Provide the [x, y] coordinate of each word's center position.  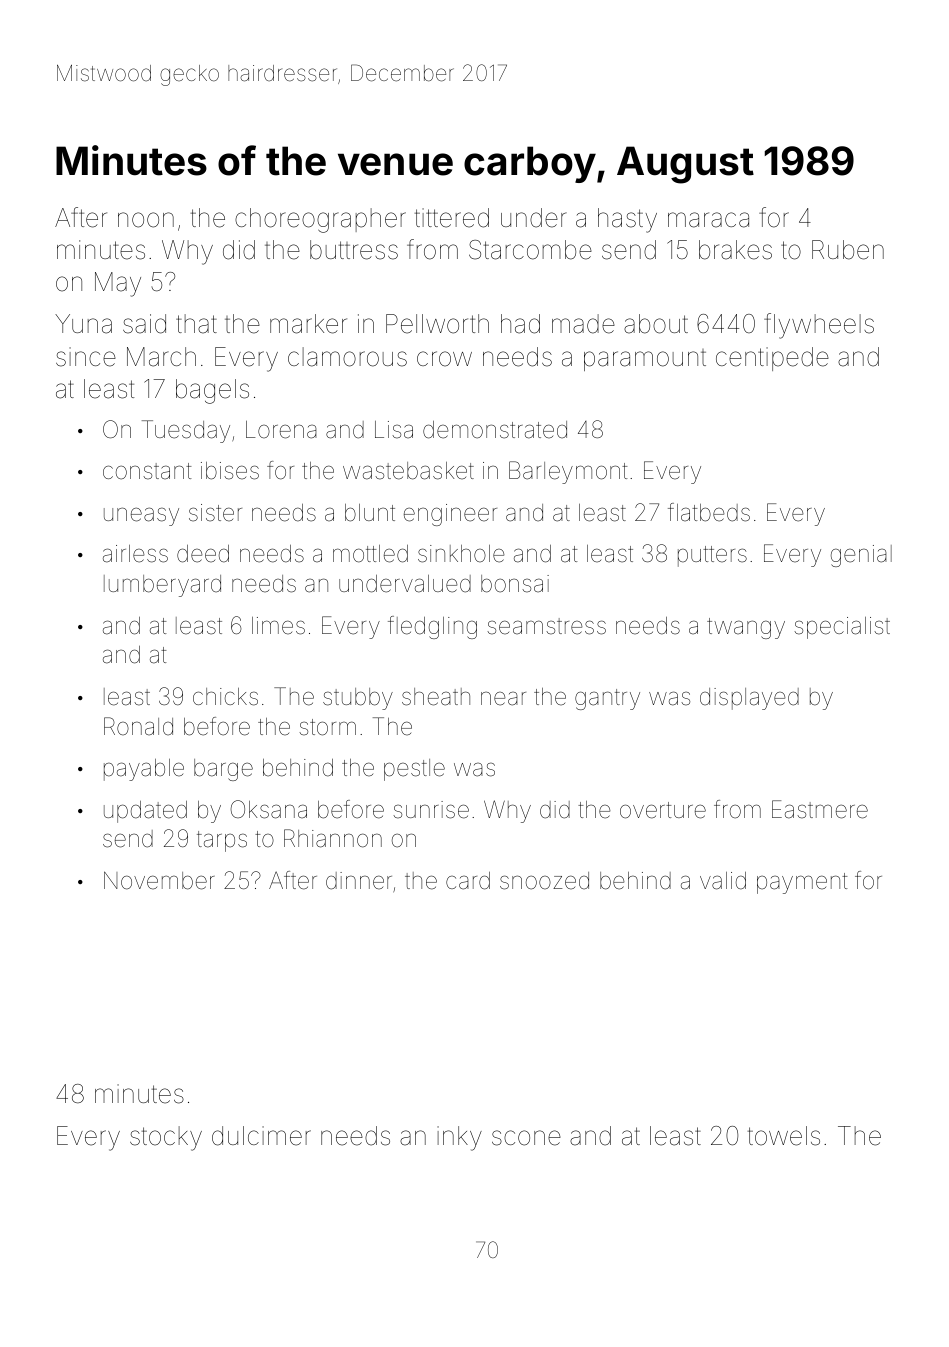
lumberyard [162, 586]
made [583, 324]
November [159, 880]
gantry [607, 699]
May [118, 284]
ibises [230, 471]
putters [712, 556]
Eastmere [820, 809]
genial [861, 556]
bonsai [515, 584]
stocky [166, 1138]
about [656, 324]
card [468, 881]
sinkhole [461, 554]
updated [145, 812]
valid [723, 881]
